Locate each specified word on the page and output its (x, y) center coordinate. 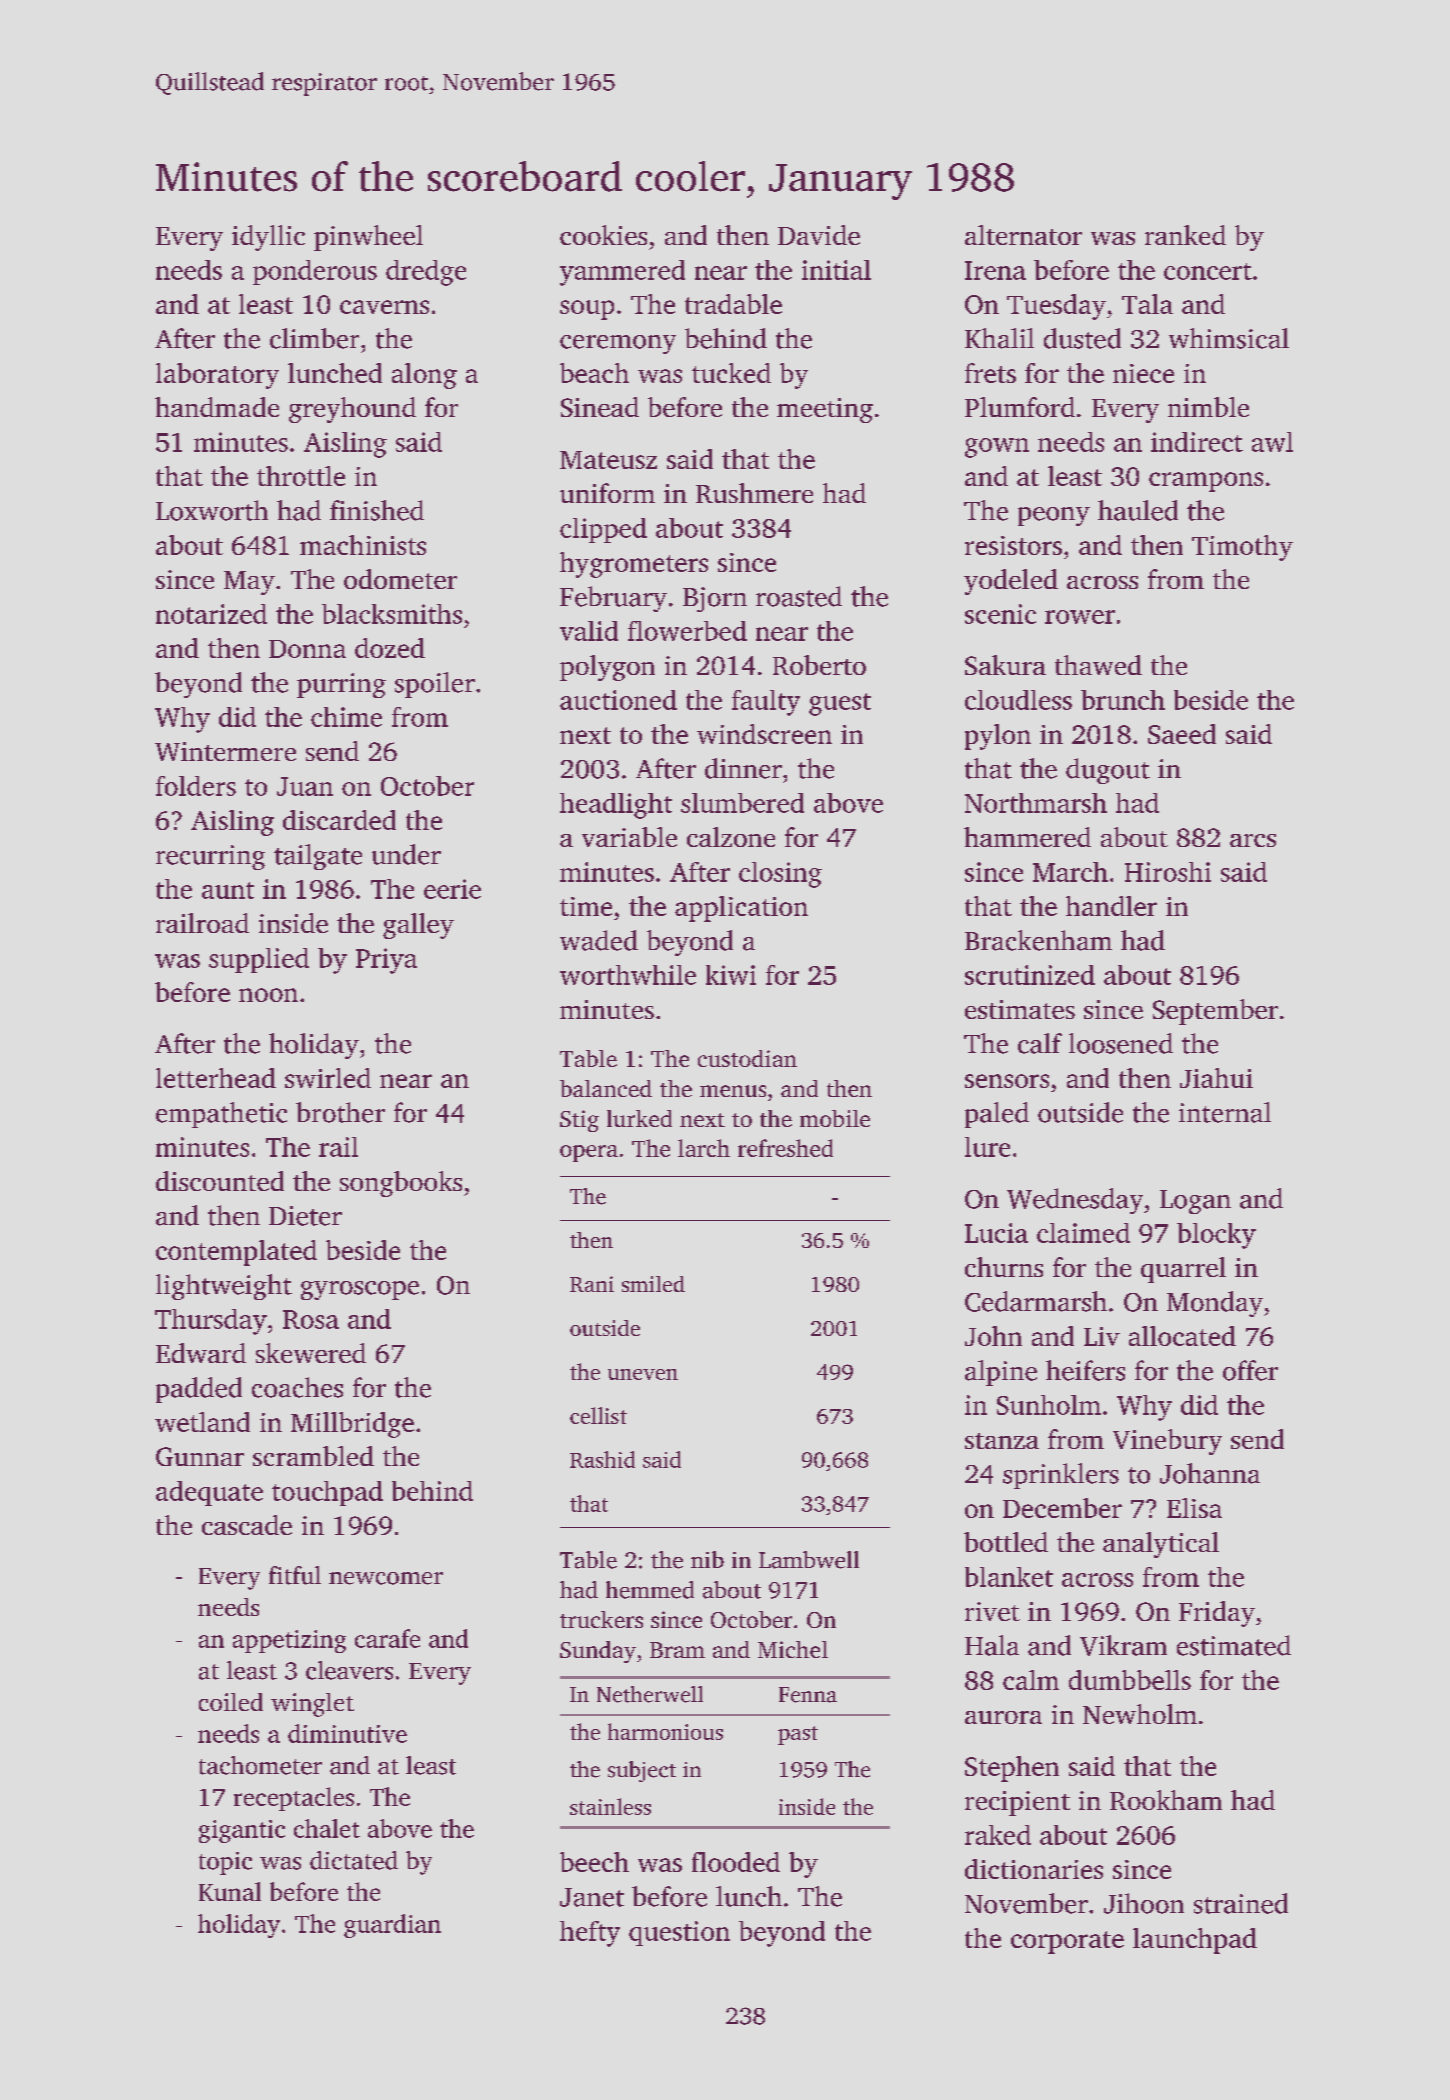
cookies (603, 235)
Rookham (1166, 1800)
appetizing (289, 1641)
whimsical (1229, 338)
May (249, 583)
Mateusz (608, 460)
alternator (1023, 235)
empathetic (221, 1115)
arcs (1253, 840)
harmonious (665, 1731)
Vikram (1123, 1645)
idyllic (268, 238)
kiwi (731, 975)
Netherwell (650, 1694)
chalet (327, 1828)
